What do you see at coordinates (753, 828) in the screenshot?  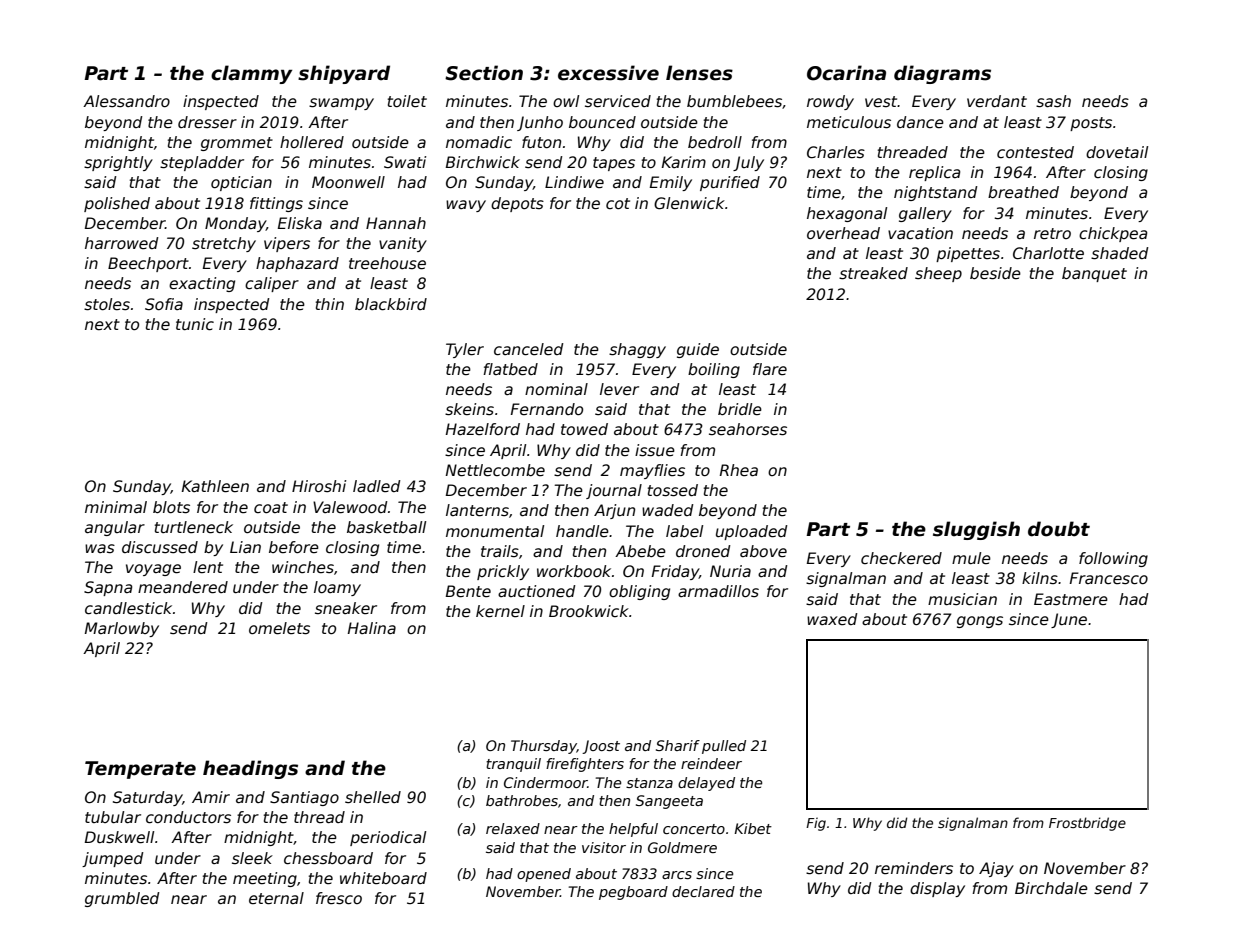 I see `Kibet` at bounding box center [753, 828].
